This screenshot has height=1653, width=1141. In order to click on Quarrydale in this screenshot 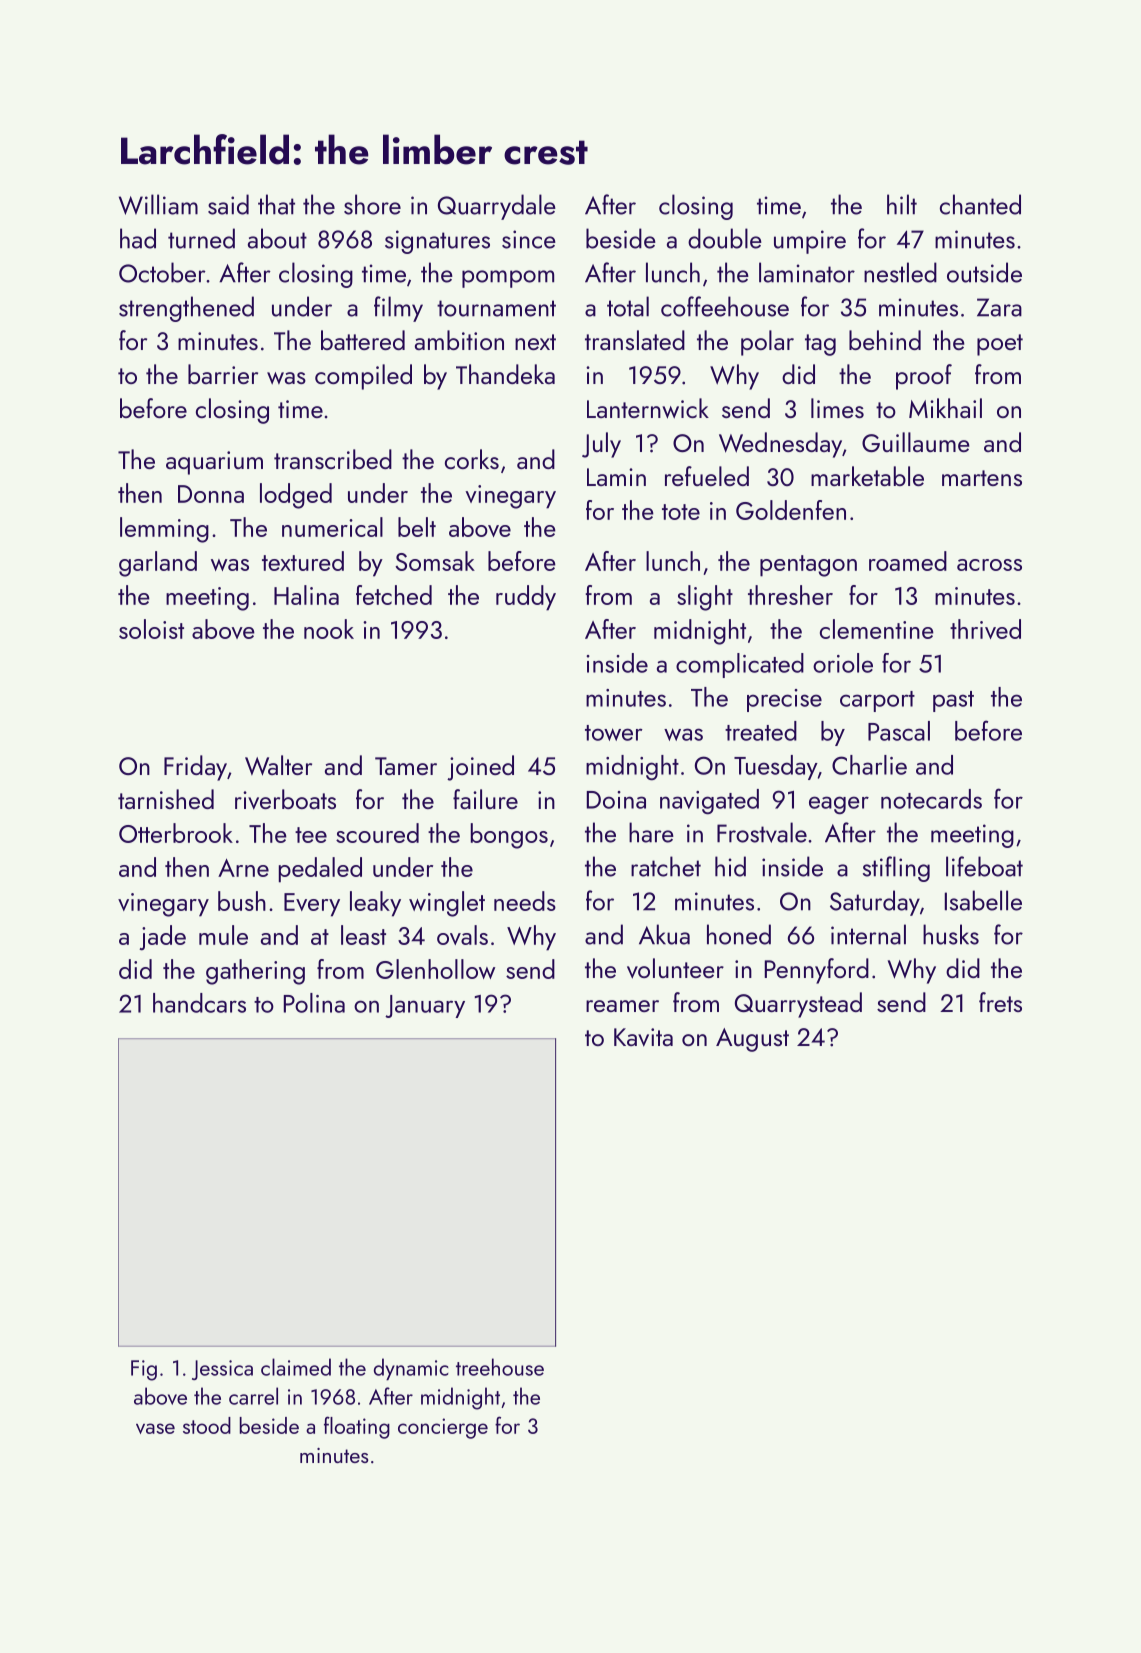, I will do `click(497, 207)`.
